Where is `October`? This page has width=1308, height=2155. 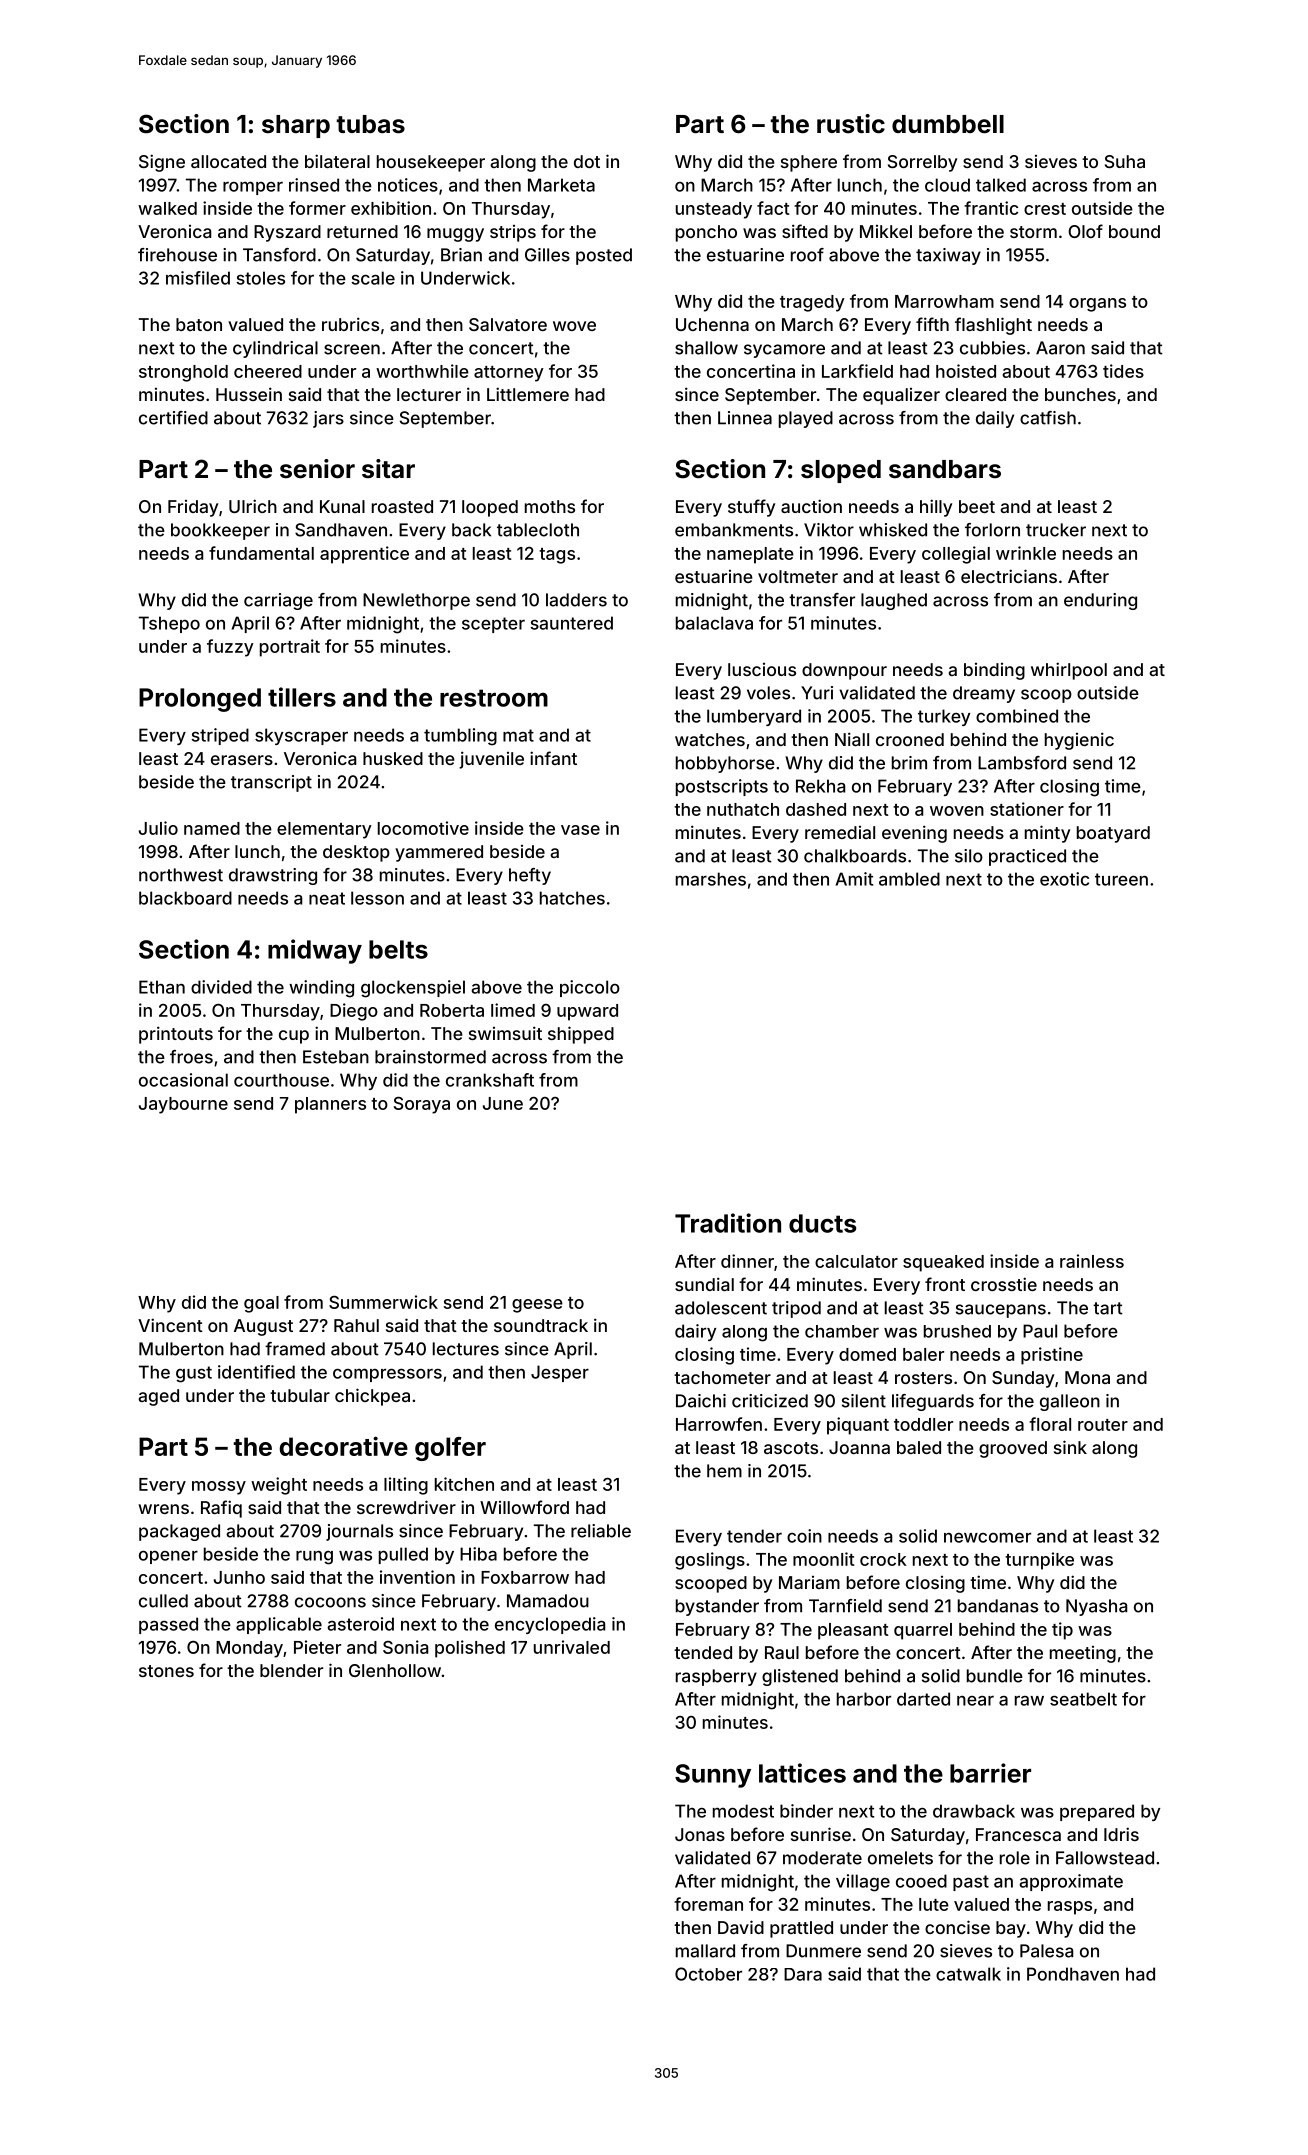 October is located at coordinates (708, 1974).
